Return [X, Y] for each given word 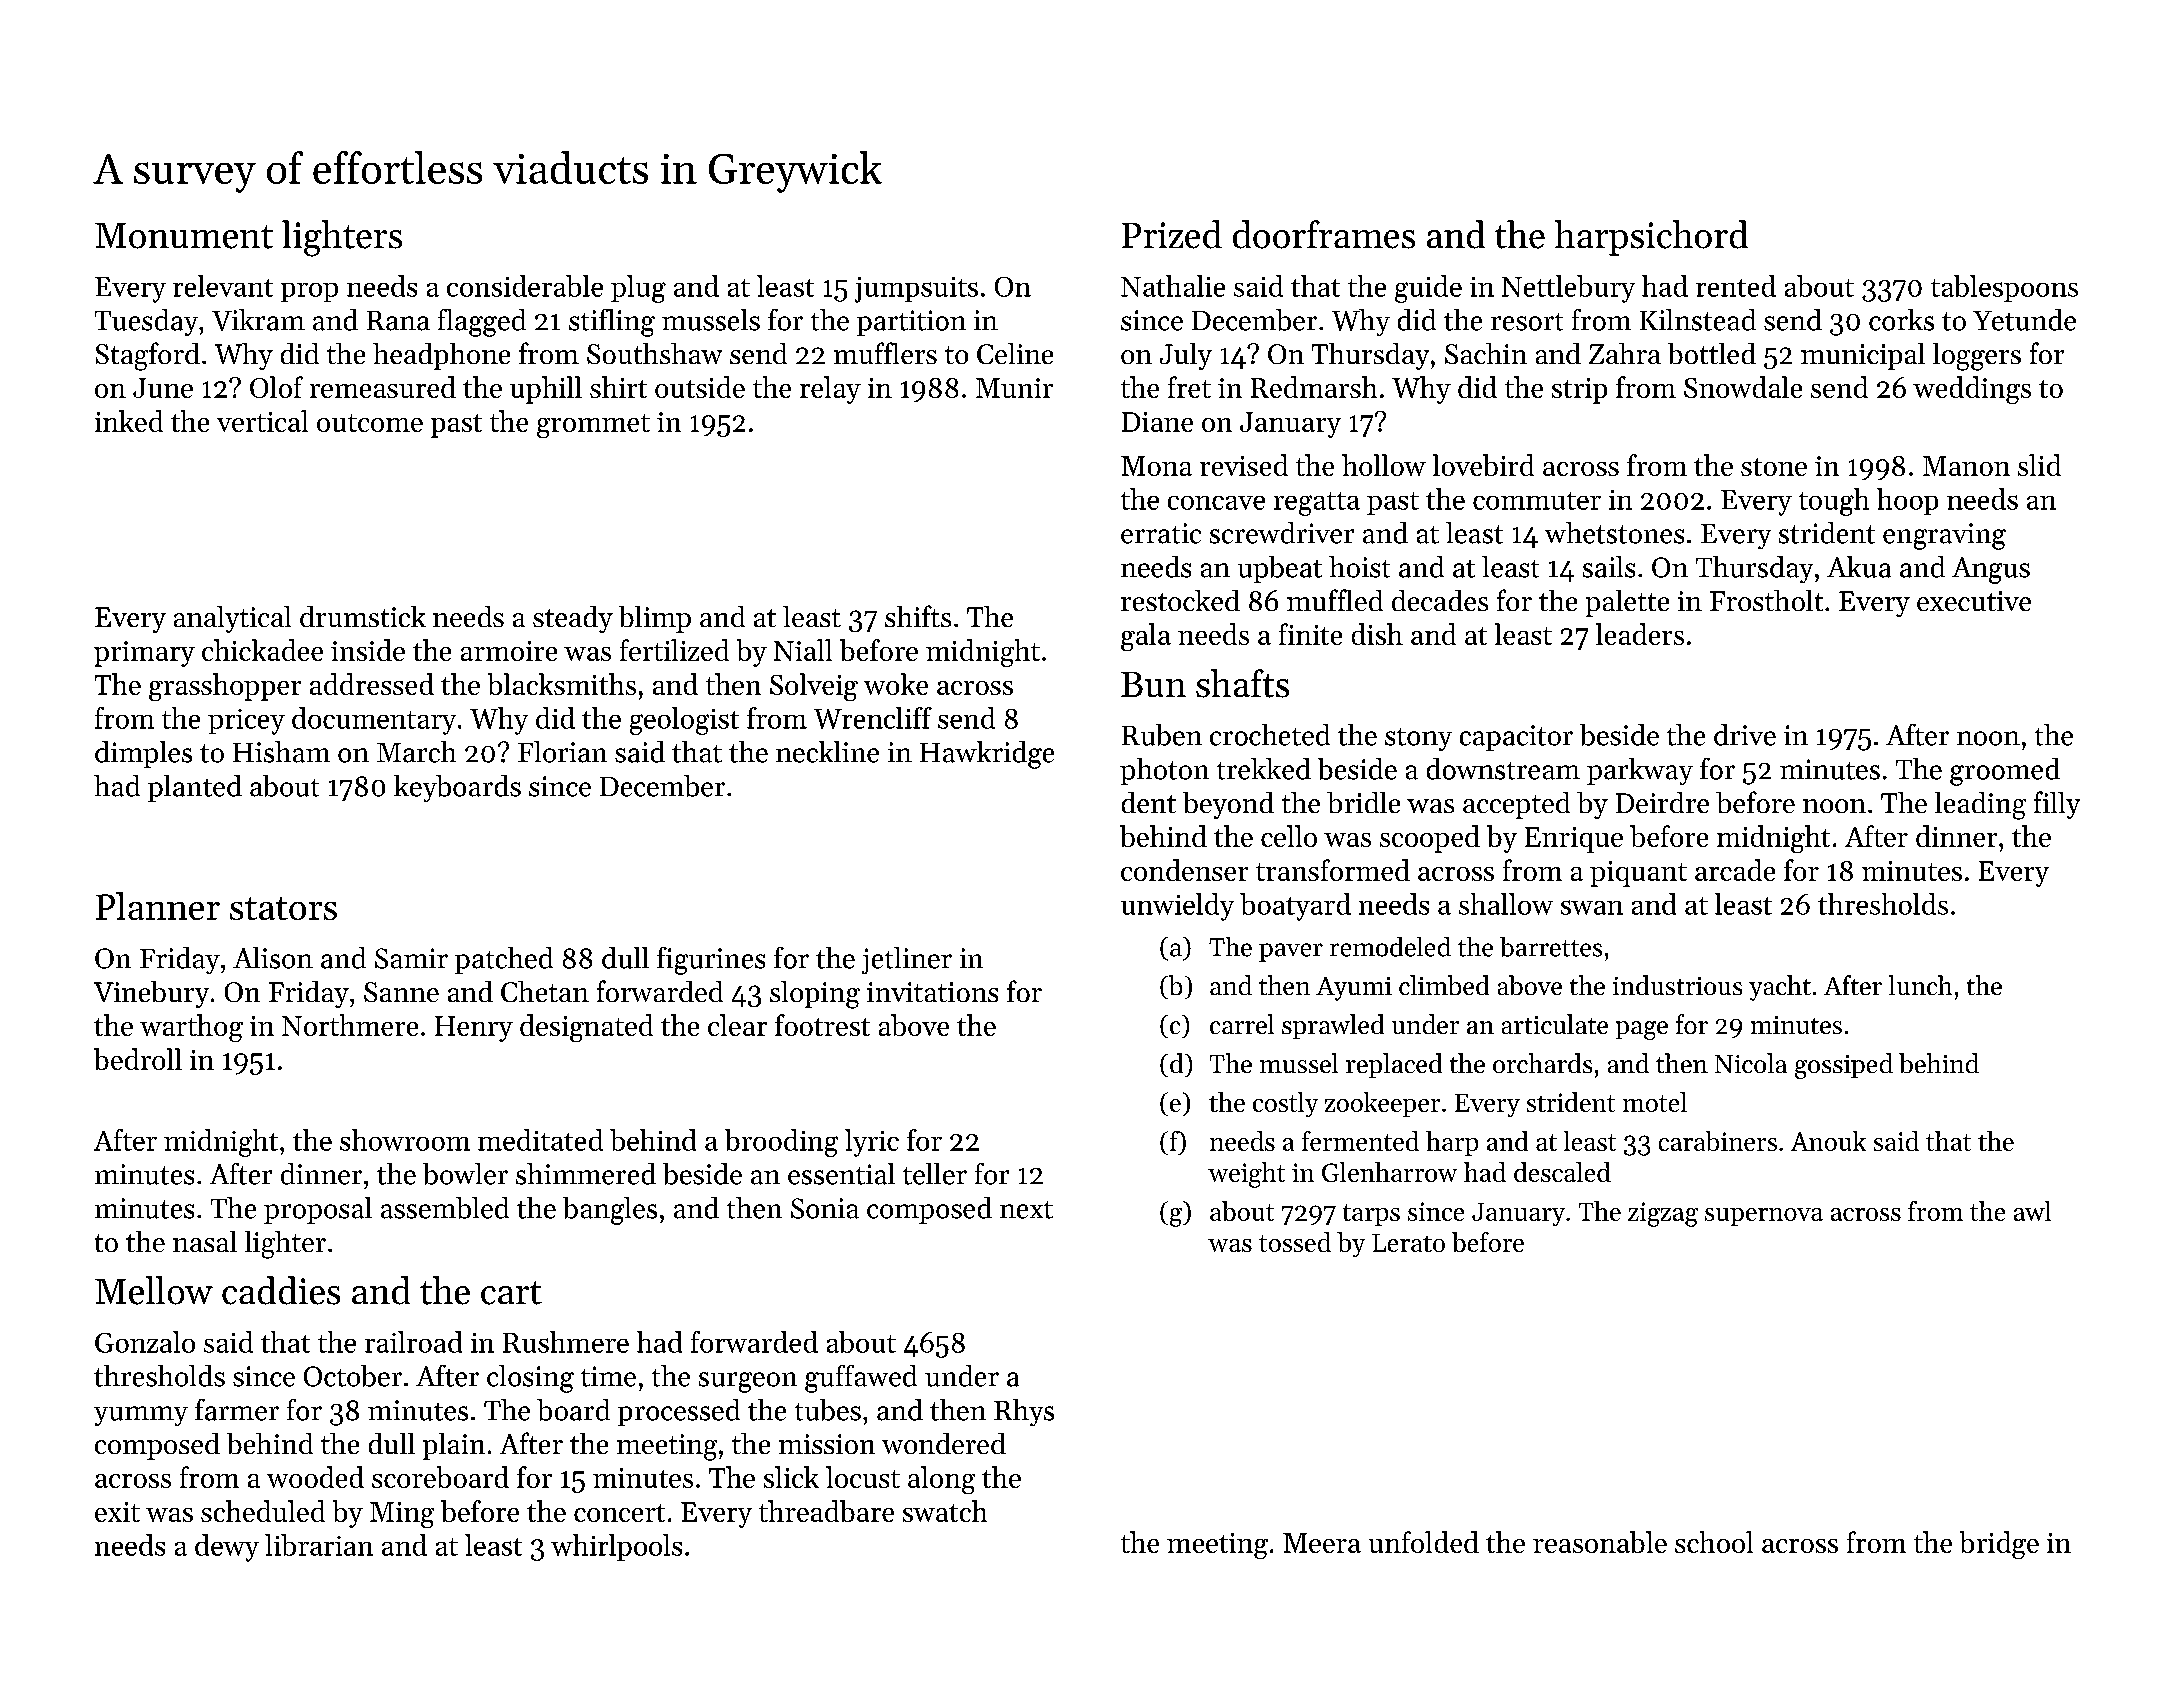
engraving [1944, 536]
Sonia [825, 1208]
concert [619, 1513]
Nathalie [1173, 286]
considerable [525, 286]
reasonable [1600, 1542]
